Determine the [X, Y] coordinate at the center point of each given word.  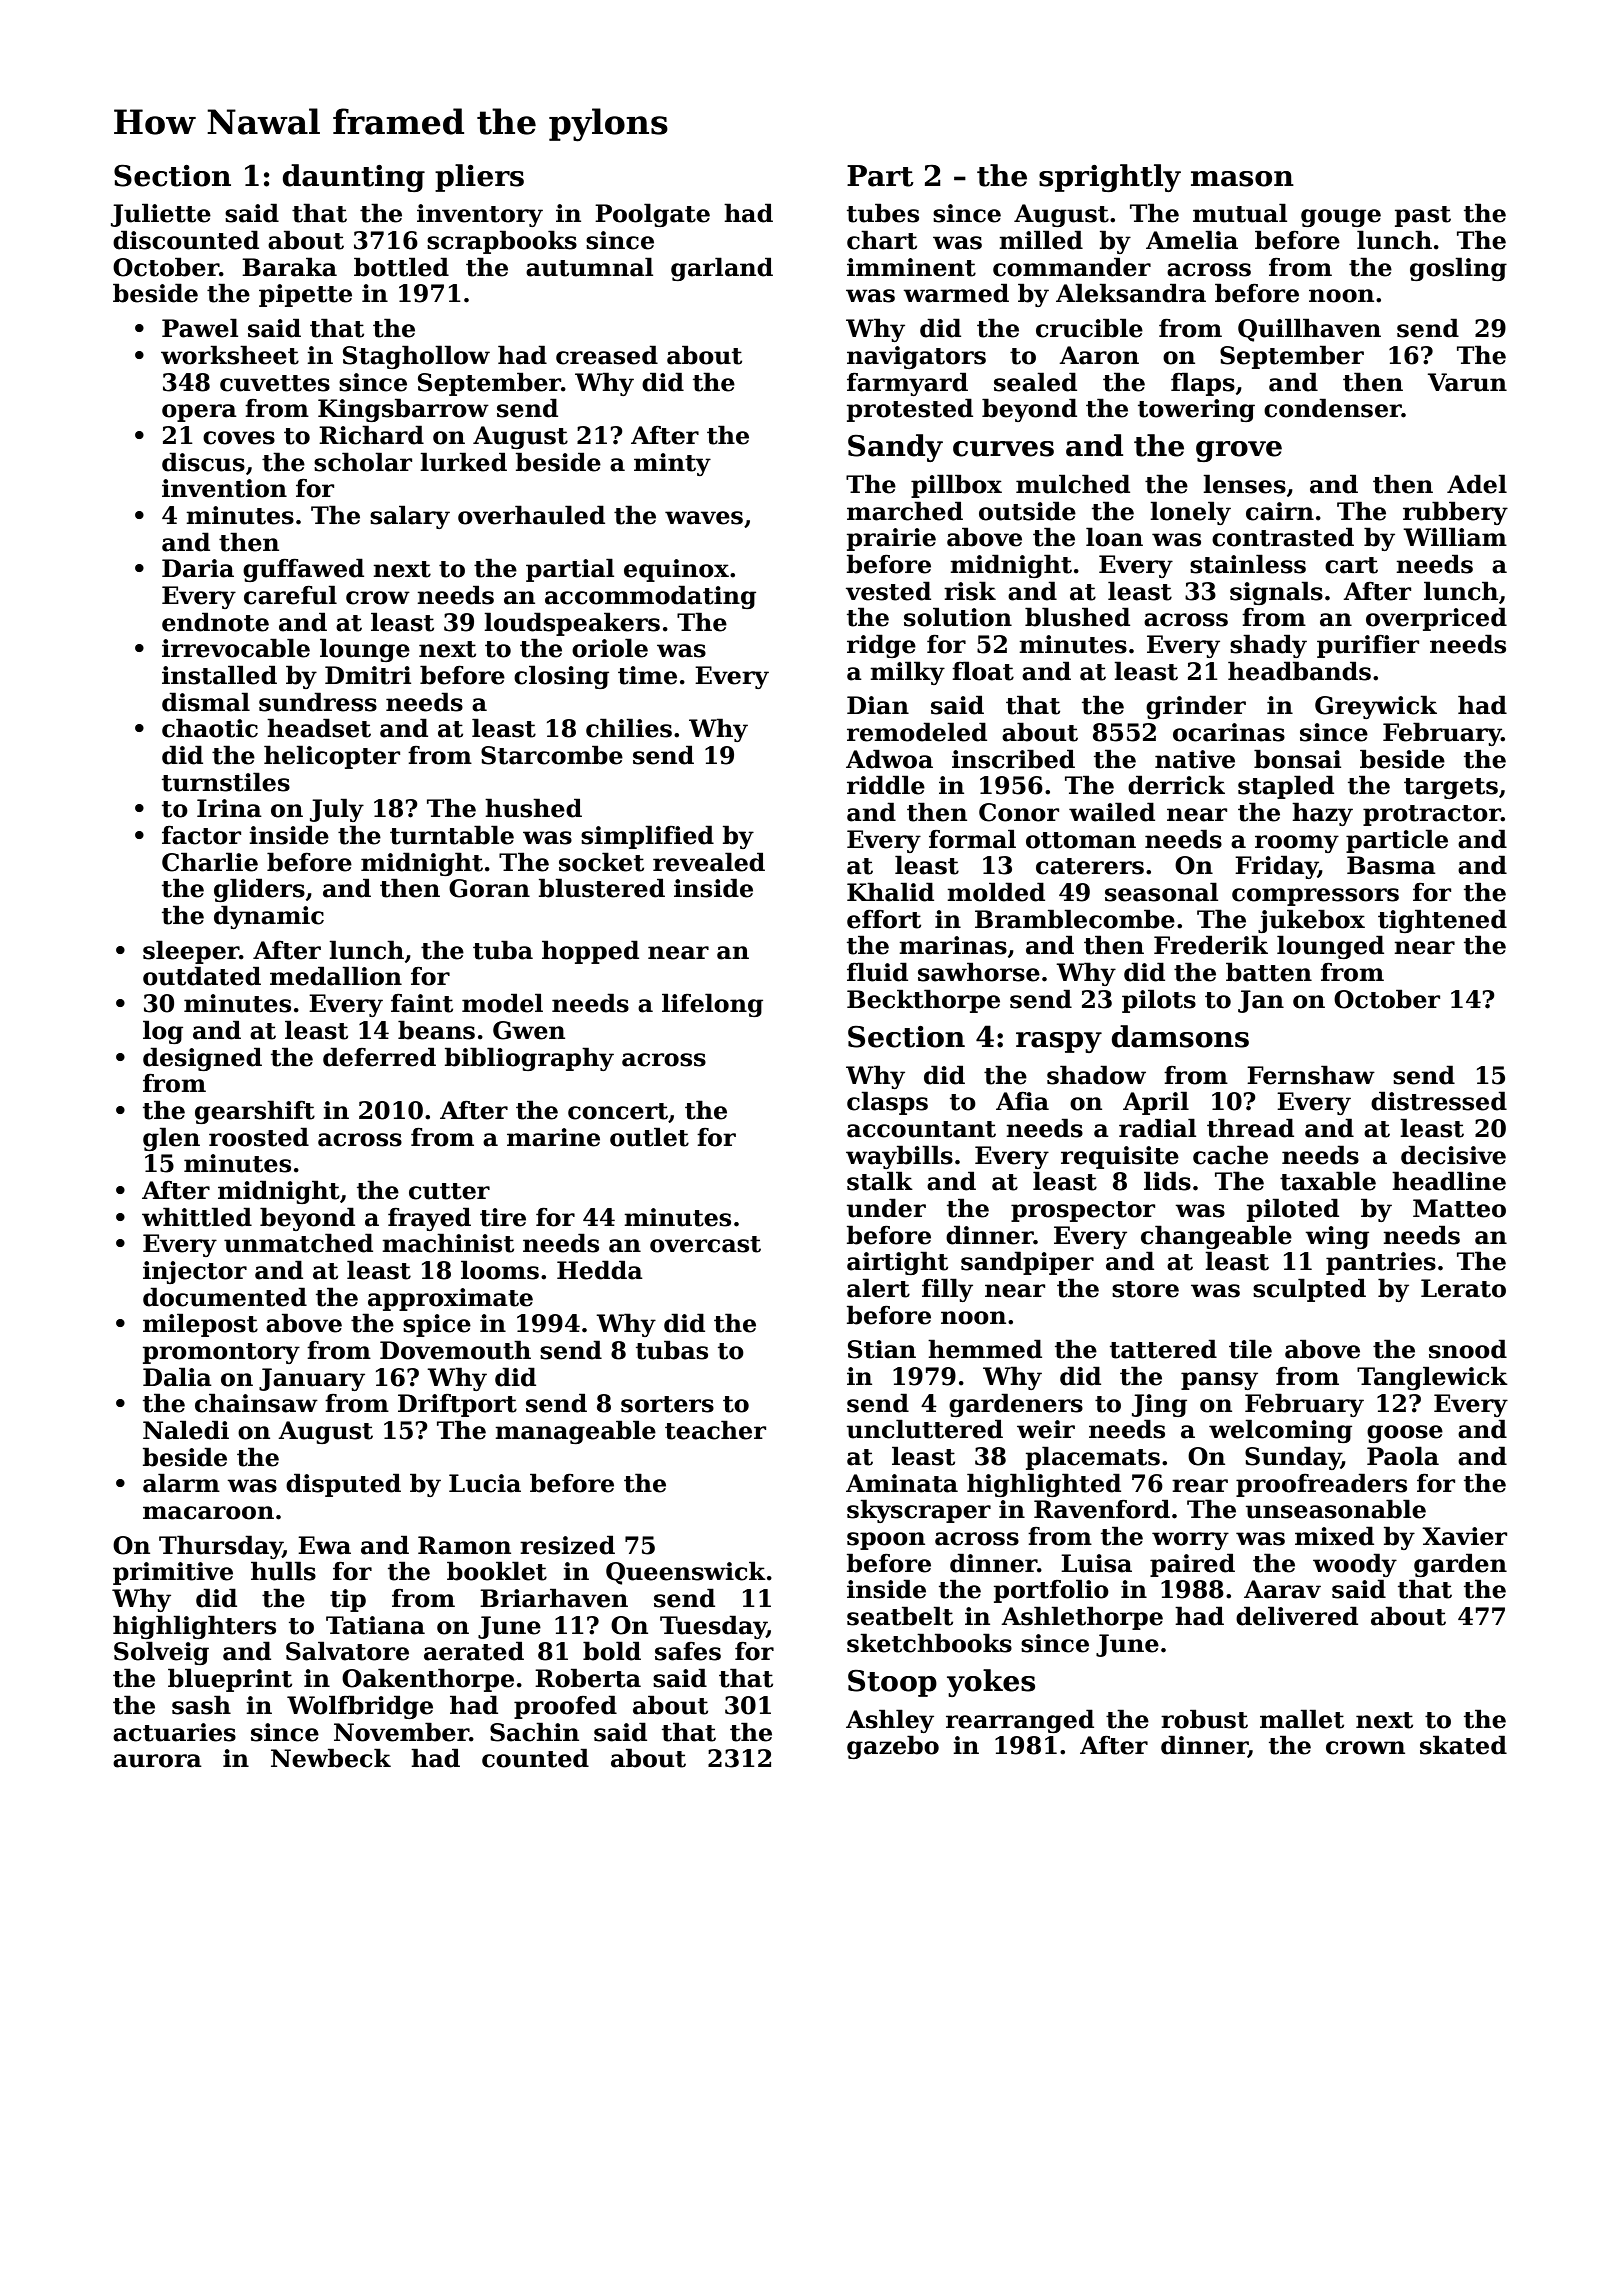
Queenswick [686, 1573]
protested [910, 410]
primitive [173, 1573]
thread [1250, 1128]
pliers [479, 178]
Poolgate [652, 215]
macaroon [208, 1513]
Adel [1477, 484]
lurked [463, 462]
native [1195, 759]
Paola [1403, 1456]
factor [201, 835]
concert [618, 1111]
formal [972, 839]
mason [1242, 179]
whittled [197, 1217]
